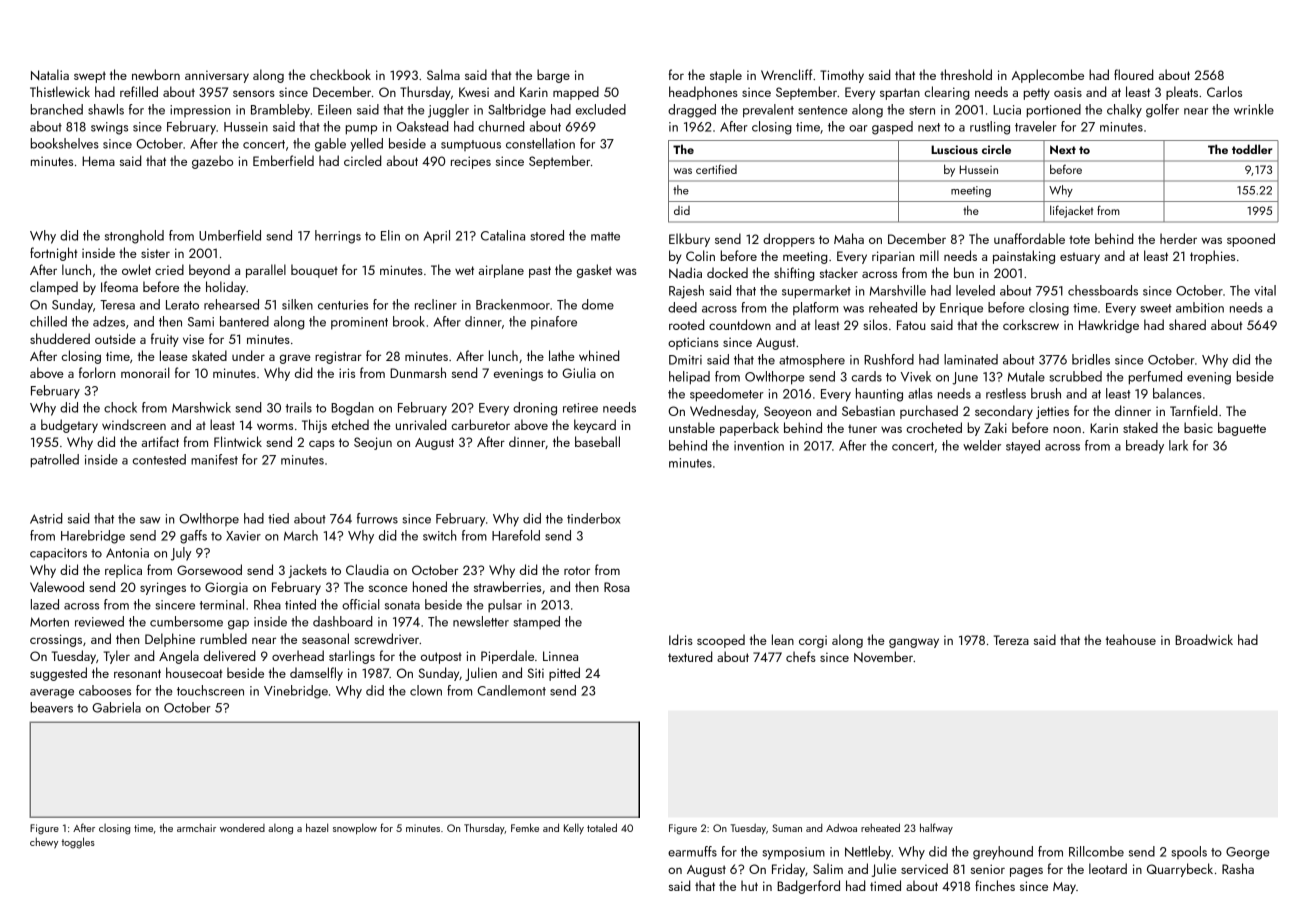 The image size is (1308, 924). Describe the element at coordinates (1011, 640) in the page. I see `Tereza` at that location.
